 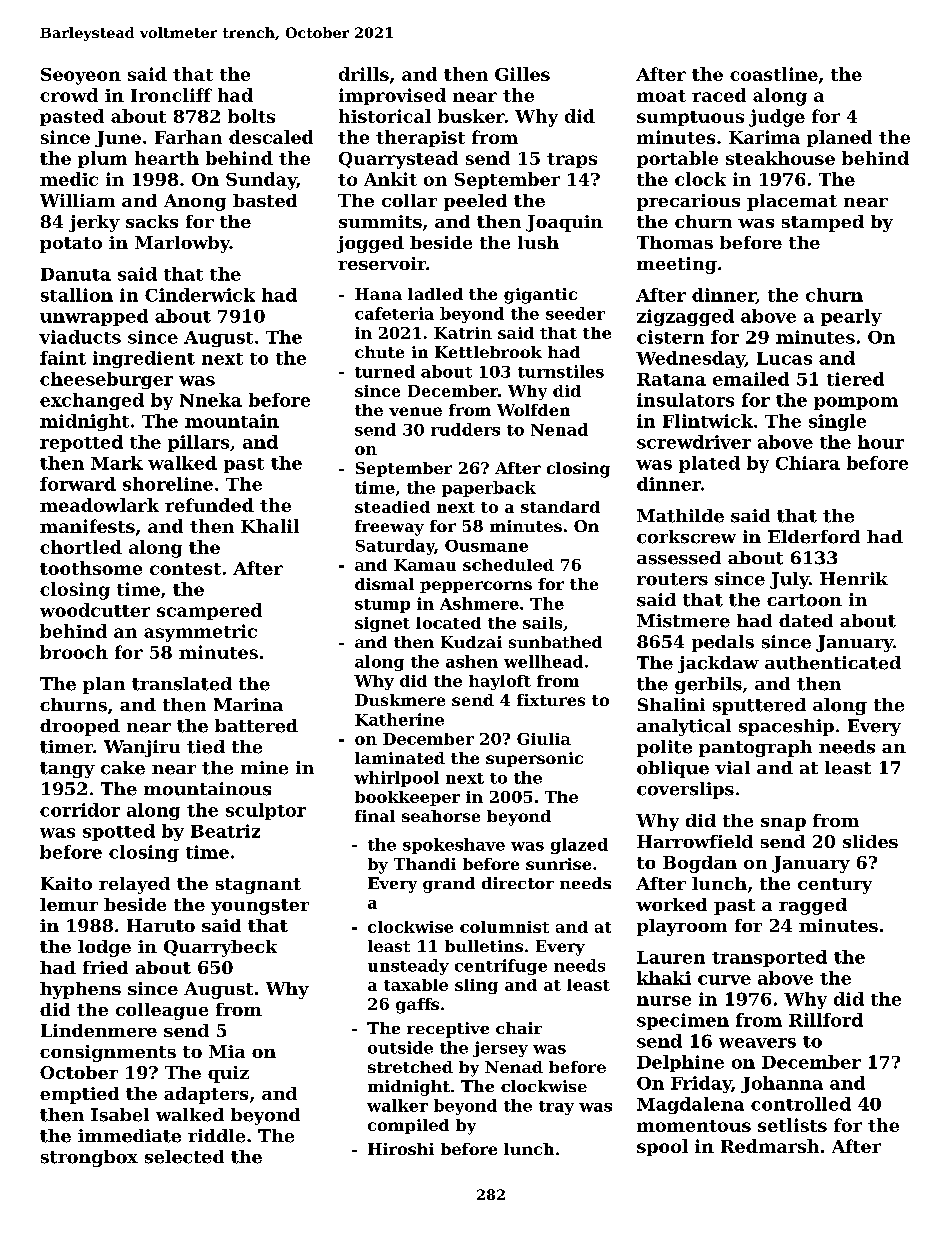 I want to click on faint, so click(x=63, y=358).
